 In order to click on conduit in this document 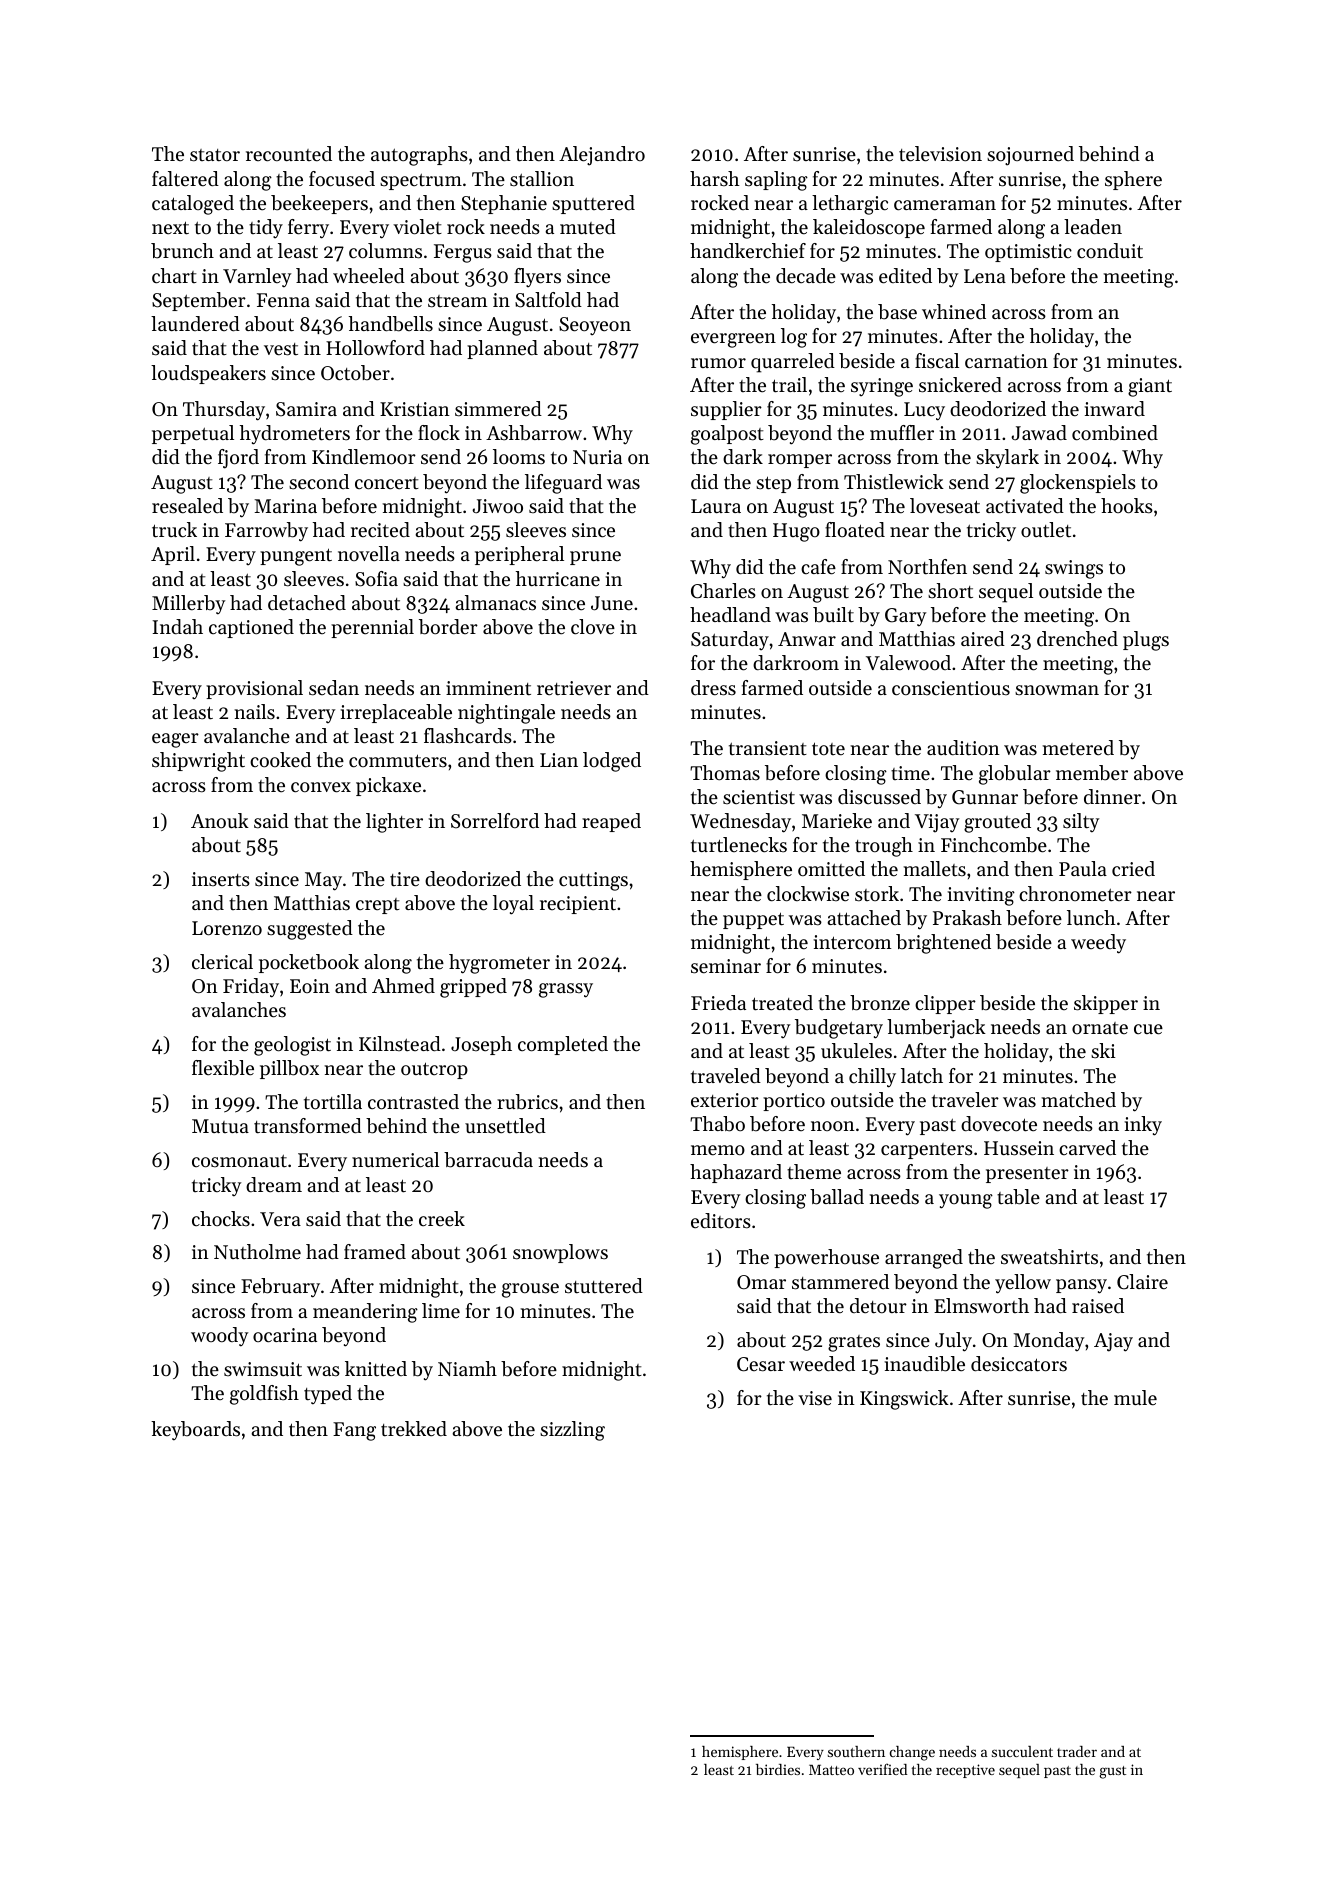, I will do `click(1110, 251)`.
